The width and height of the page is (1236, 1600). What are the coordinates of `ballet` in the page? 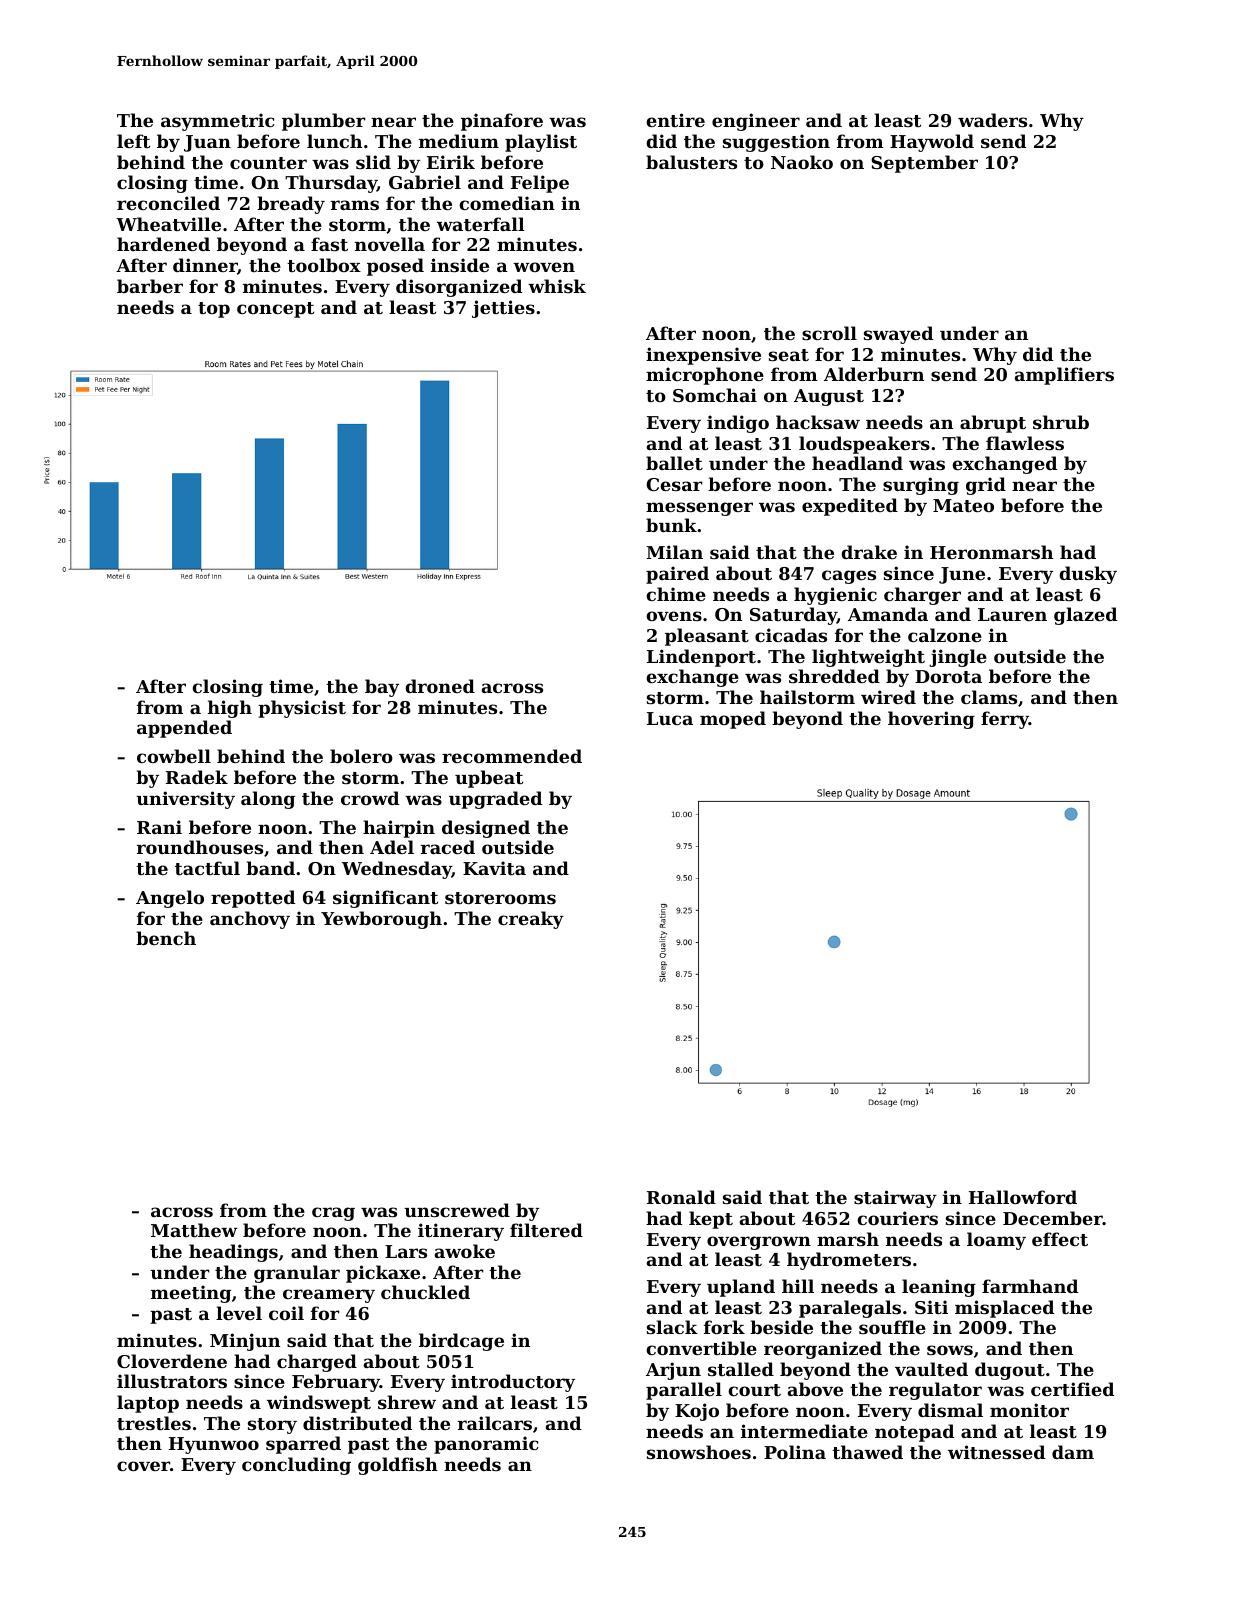 It's located at (674, 463).
